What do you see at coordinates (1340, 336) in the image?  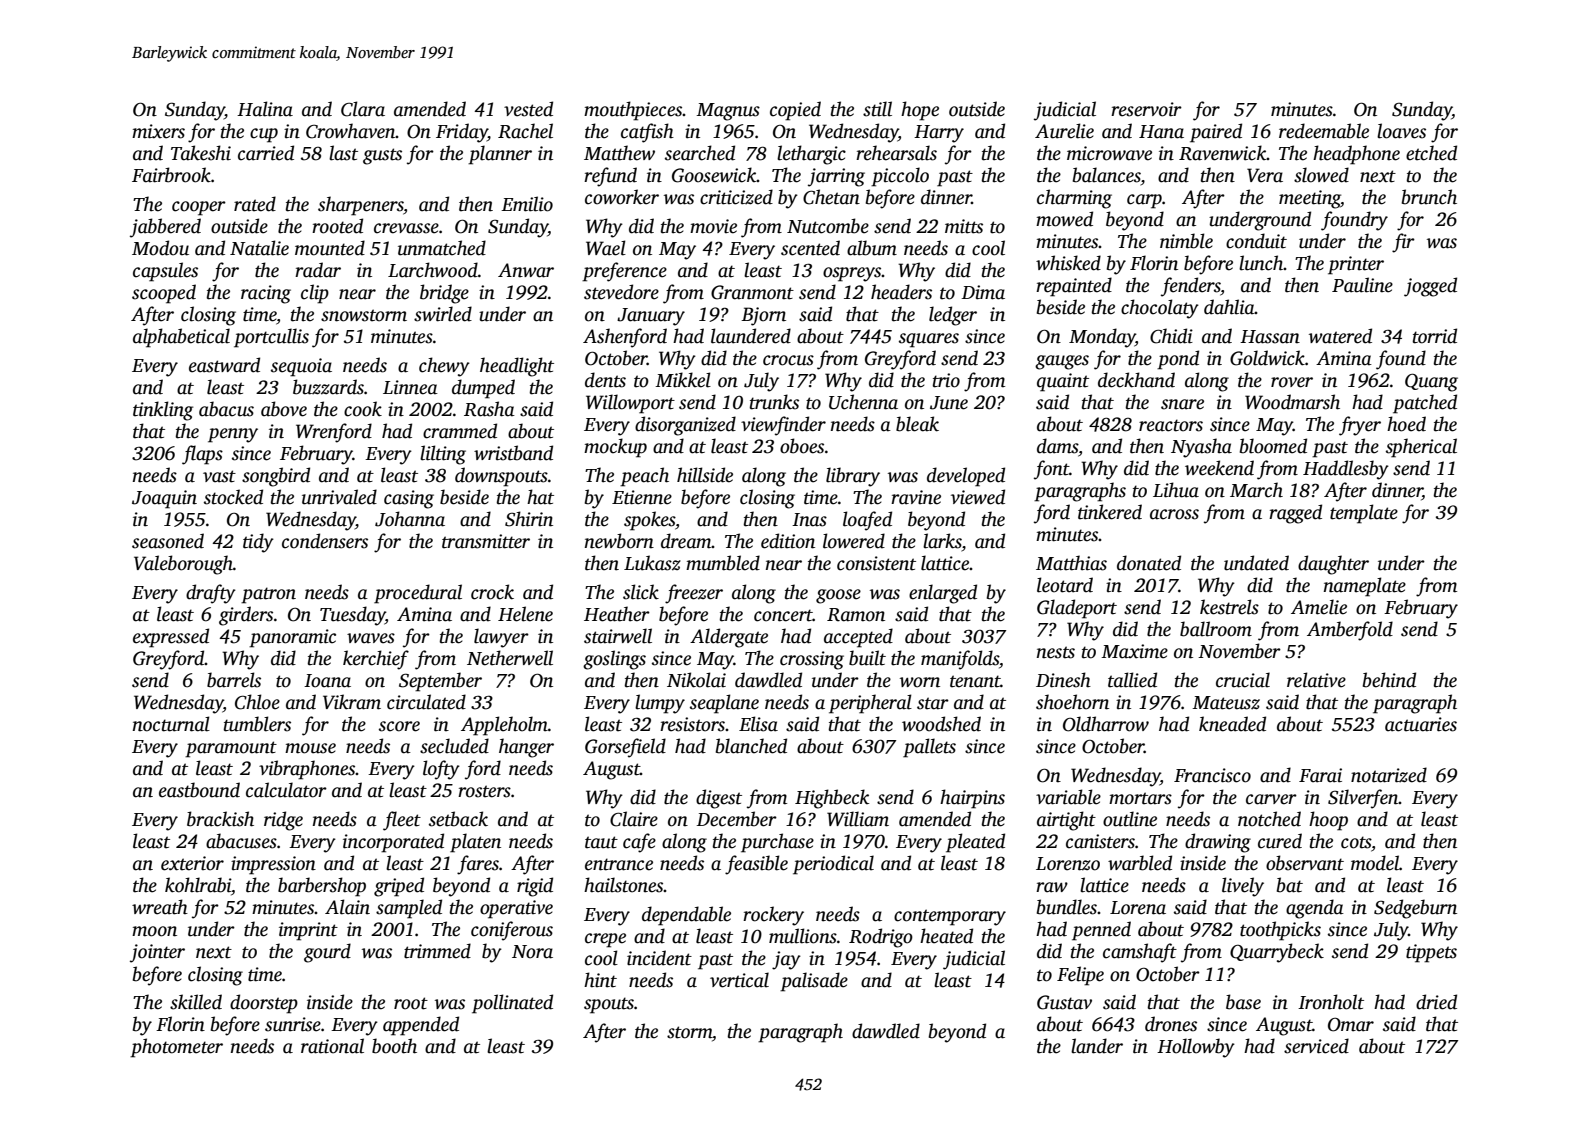 I see `watered` at bounding box center [1340, 336].
